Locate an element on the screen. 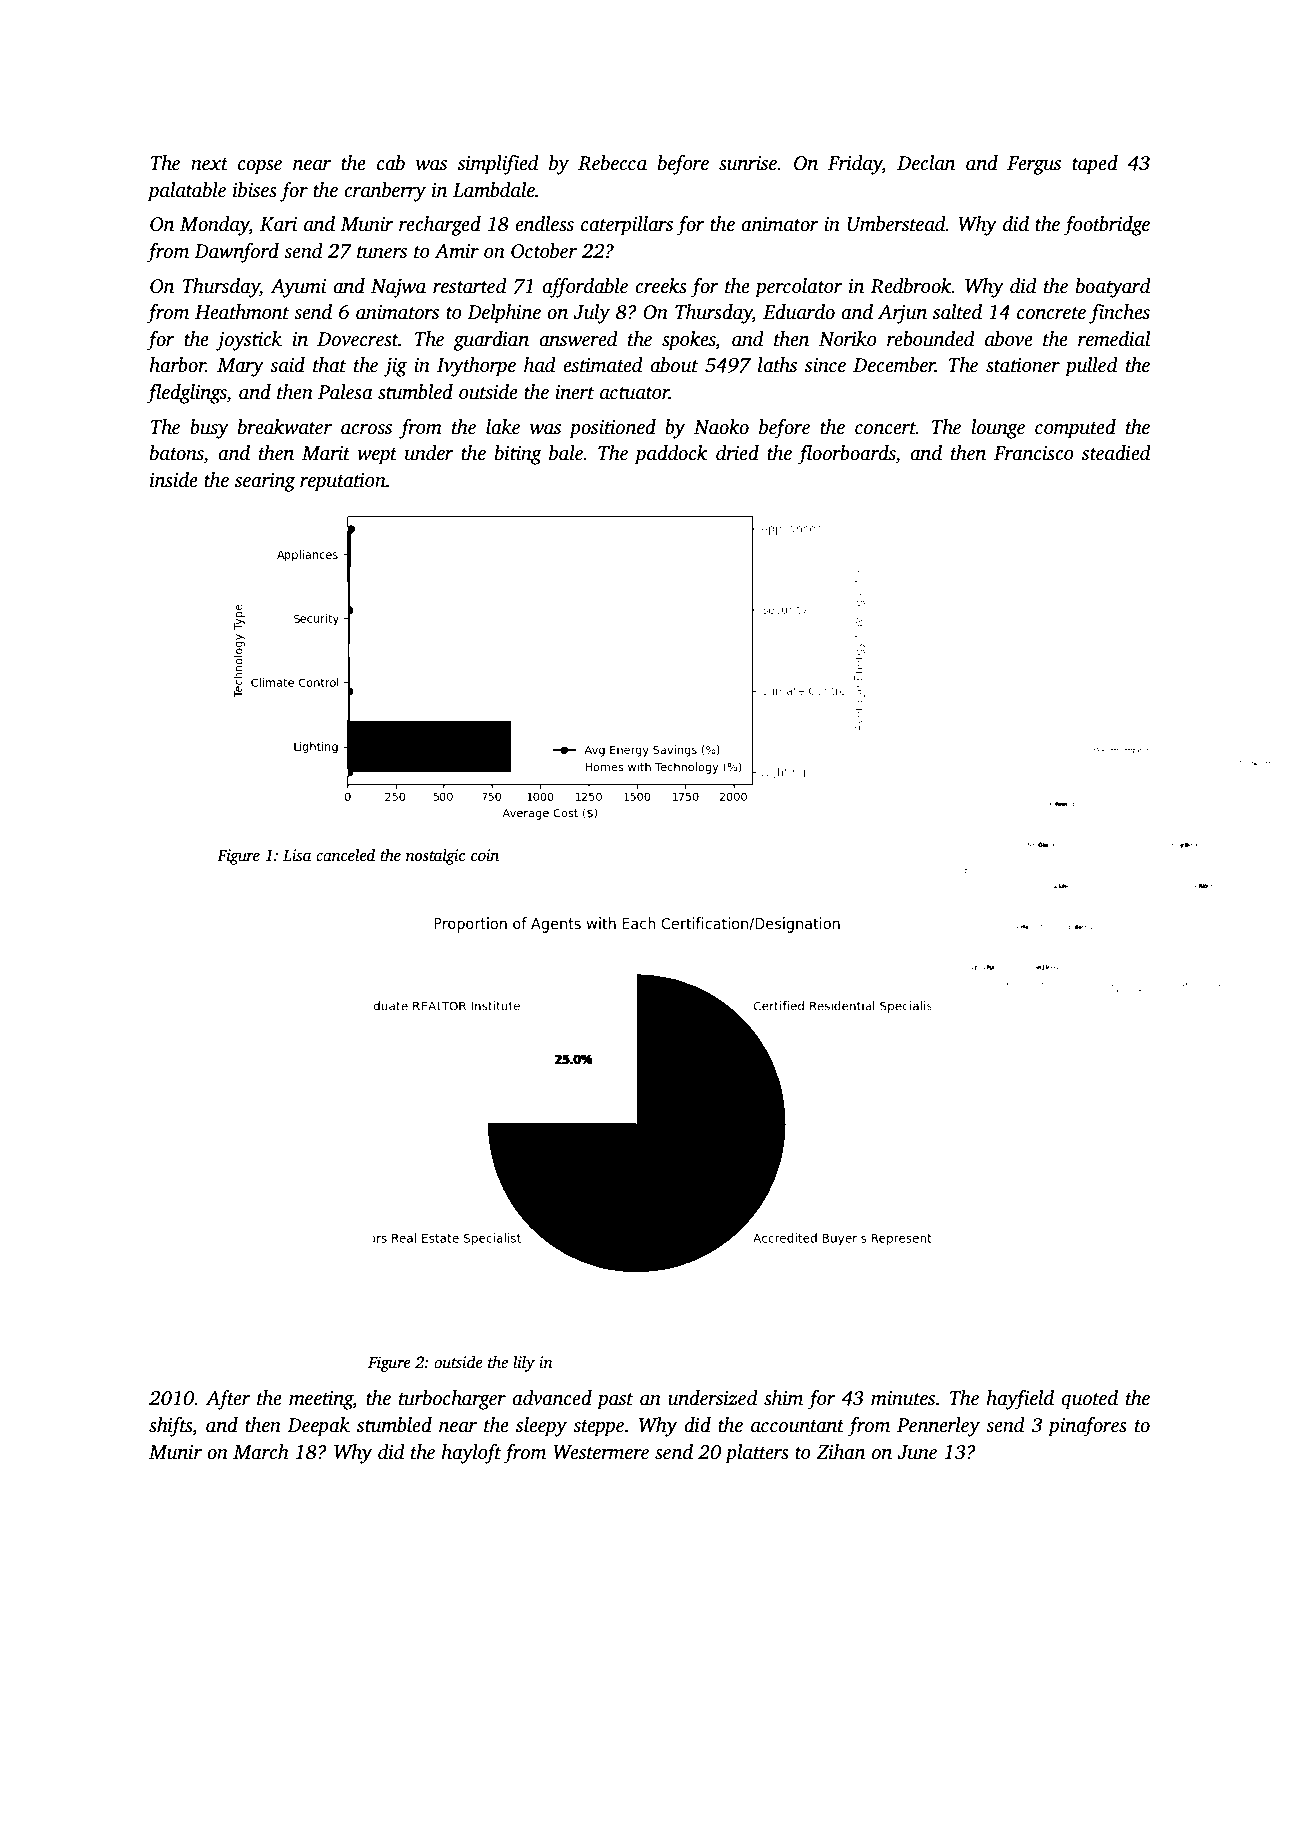 This screenshot has height=1838, width=1300. past is located at coordinates (615, 1401).
